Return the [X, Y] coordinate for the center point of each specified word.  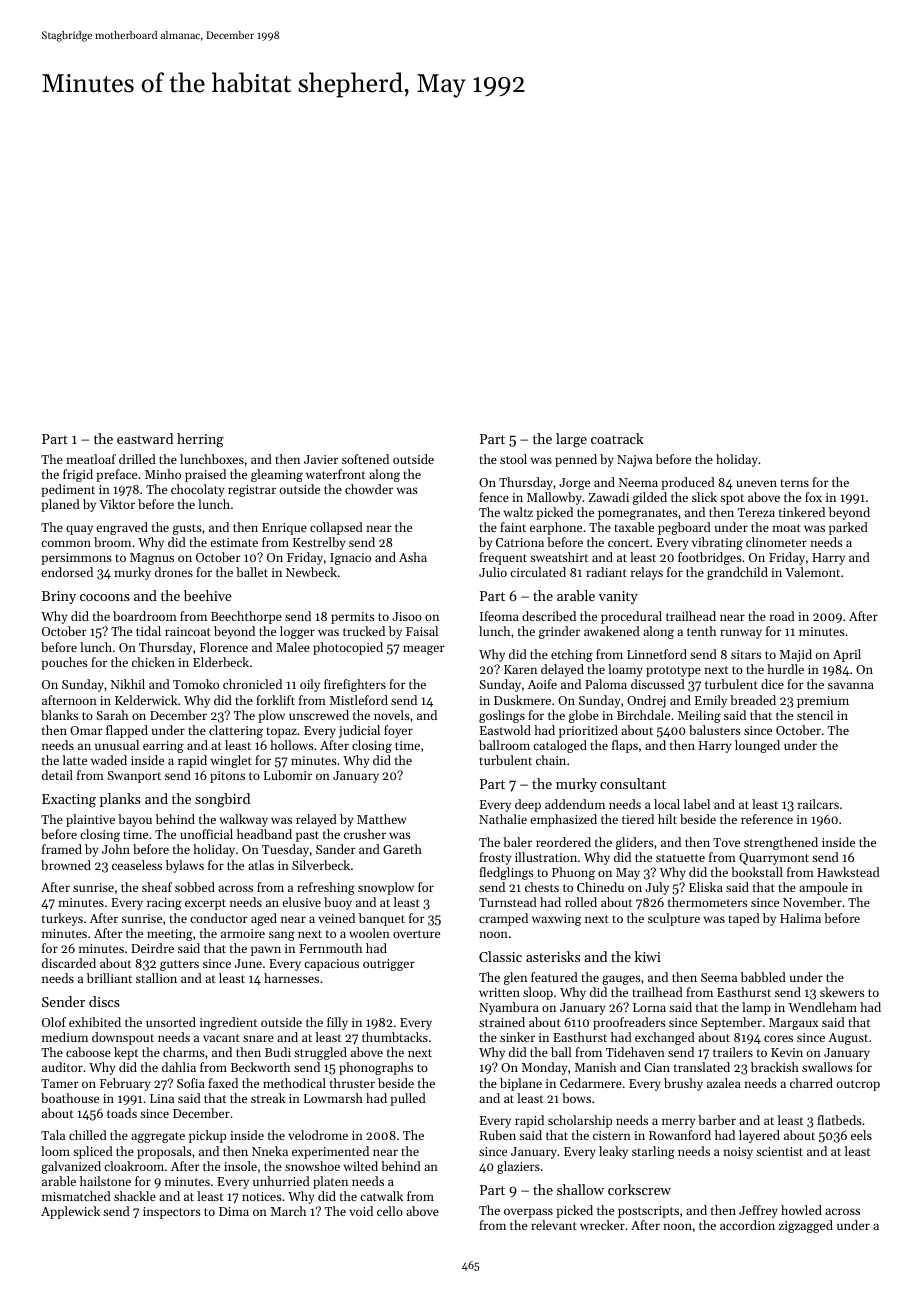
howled [801, 1210]
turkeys [62, 919]
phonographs [376, 1068]
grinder [559, 632]
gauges [621, 980]
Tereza [756, 512]
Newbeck [311, 572]
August [848, 1039]
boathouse [70, 1098]
